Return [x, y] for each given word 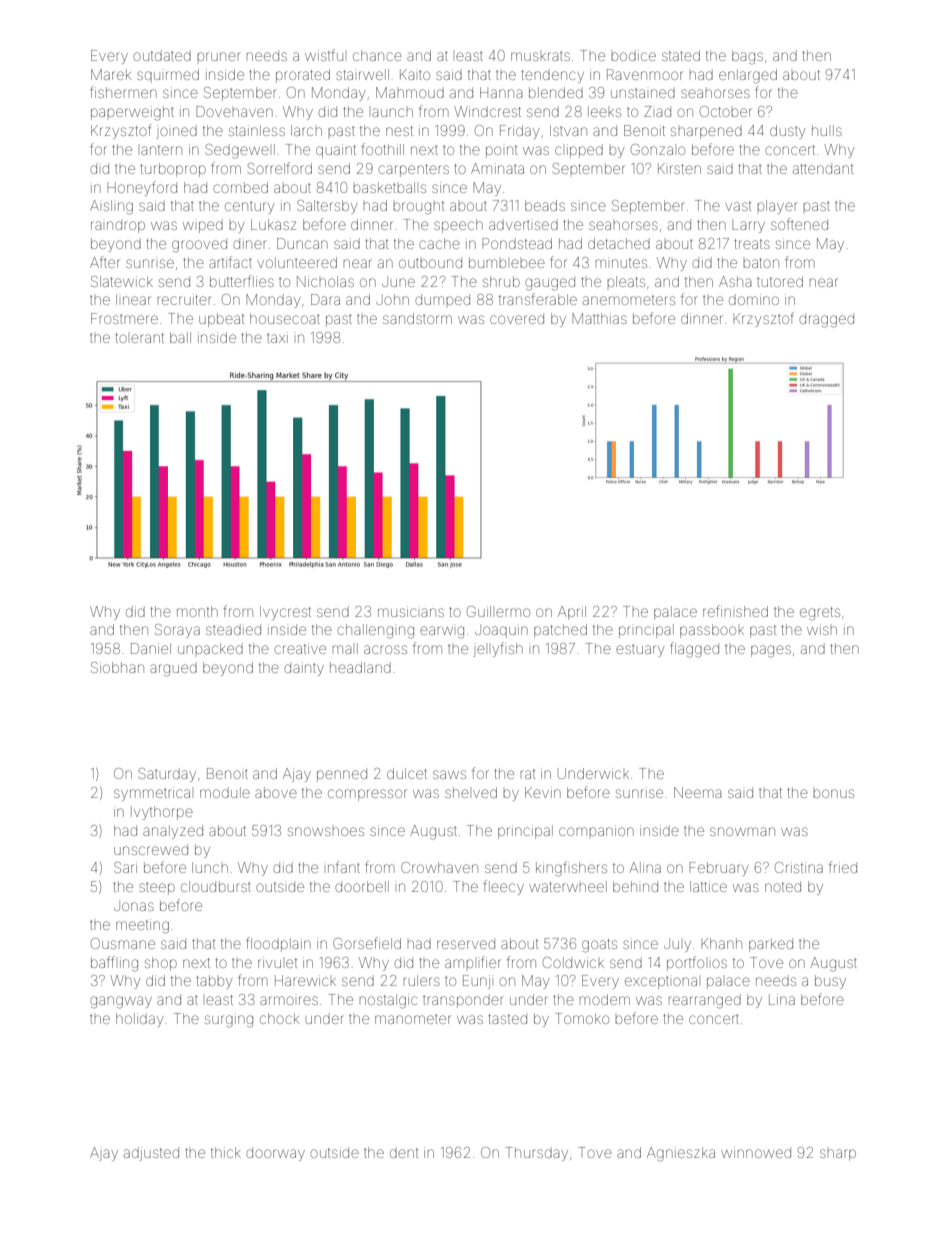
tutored [780, 281]
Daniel [151, 648]
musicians [411, 611]
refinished [735, 611]
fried [843, 867]
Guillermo [498, 611]
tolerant [139, 338]
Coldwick [573, 962]
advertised [523, 224]
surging [229, 1020]
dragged [826, 320]
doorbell [362, 886]
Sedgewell [240, 151]
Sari [125, 867]
